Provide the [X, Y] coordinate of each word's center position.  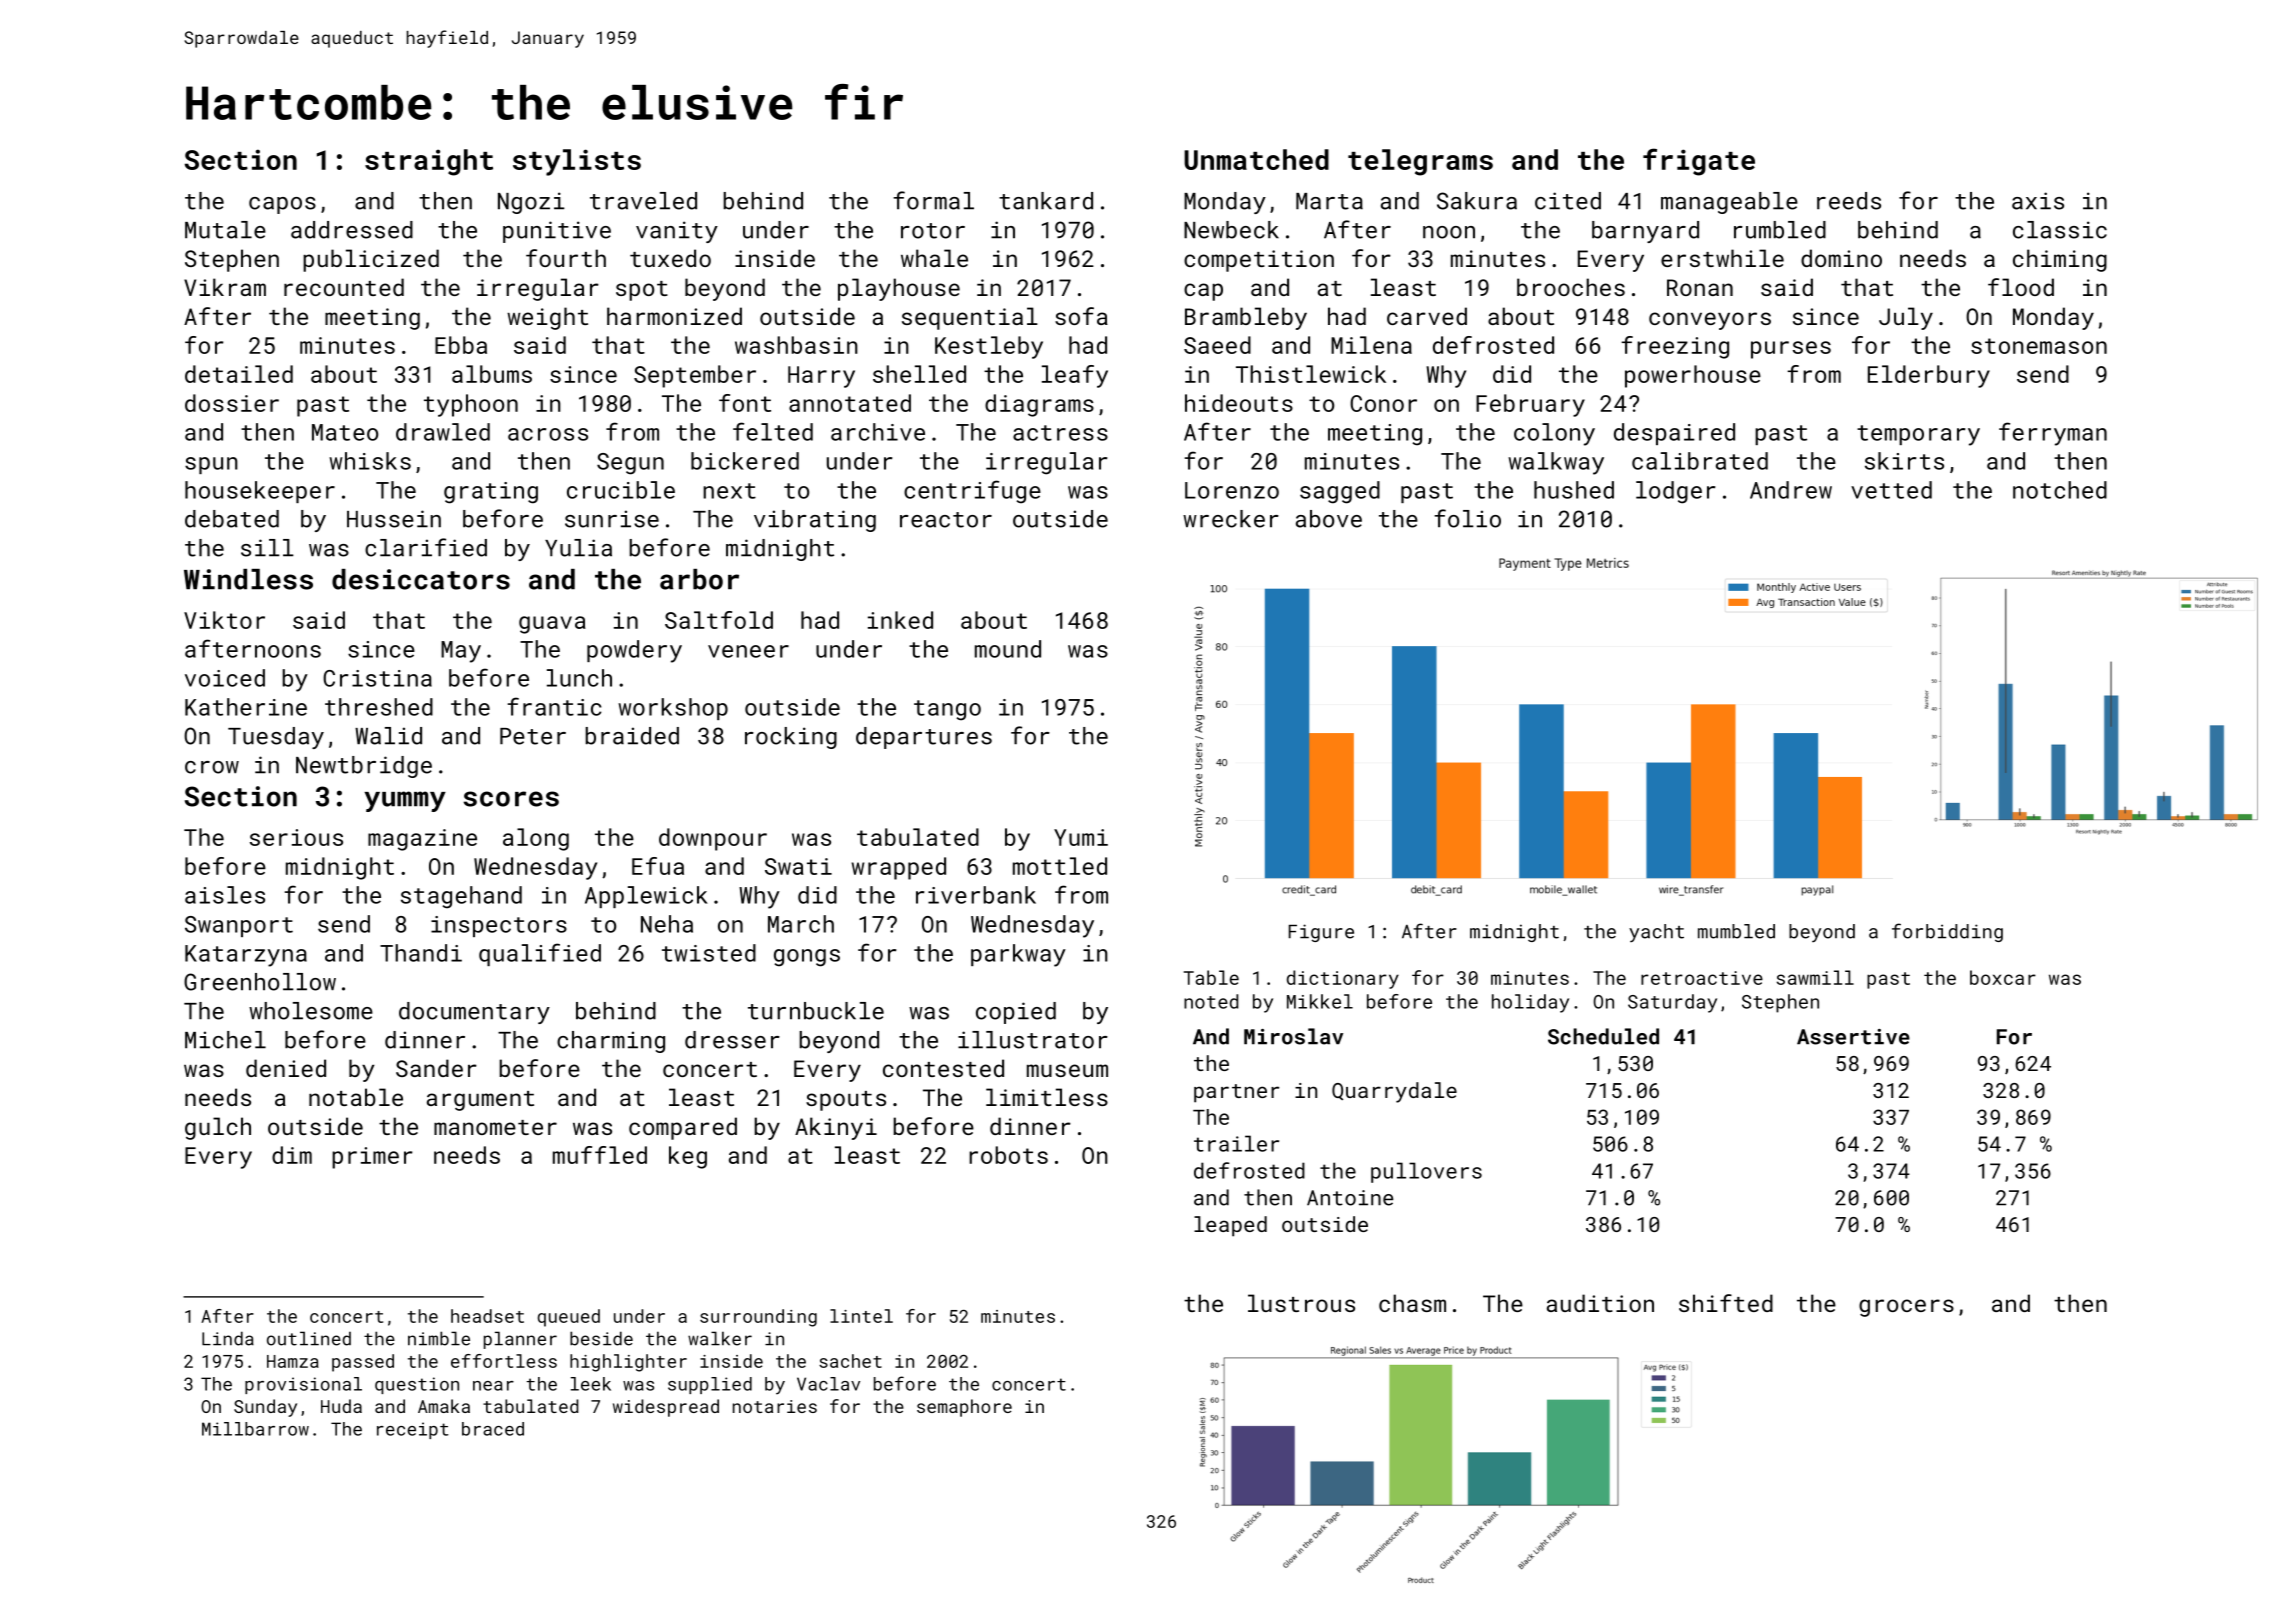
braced [493, 1429]
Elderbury [1929, 376]
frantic [554, 706]
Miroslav [1293, 1036]
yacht [1656, 933]
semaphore [964, 1408]
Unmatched [1256, 159]
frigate [1699, 162]
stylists [577, 162]
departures [924, 738]
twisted [709, 953]
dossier [232, 403]
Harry [821, 377]
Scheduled [1603, 1036]
